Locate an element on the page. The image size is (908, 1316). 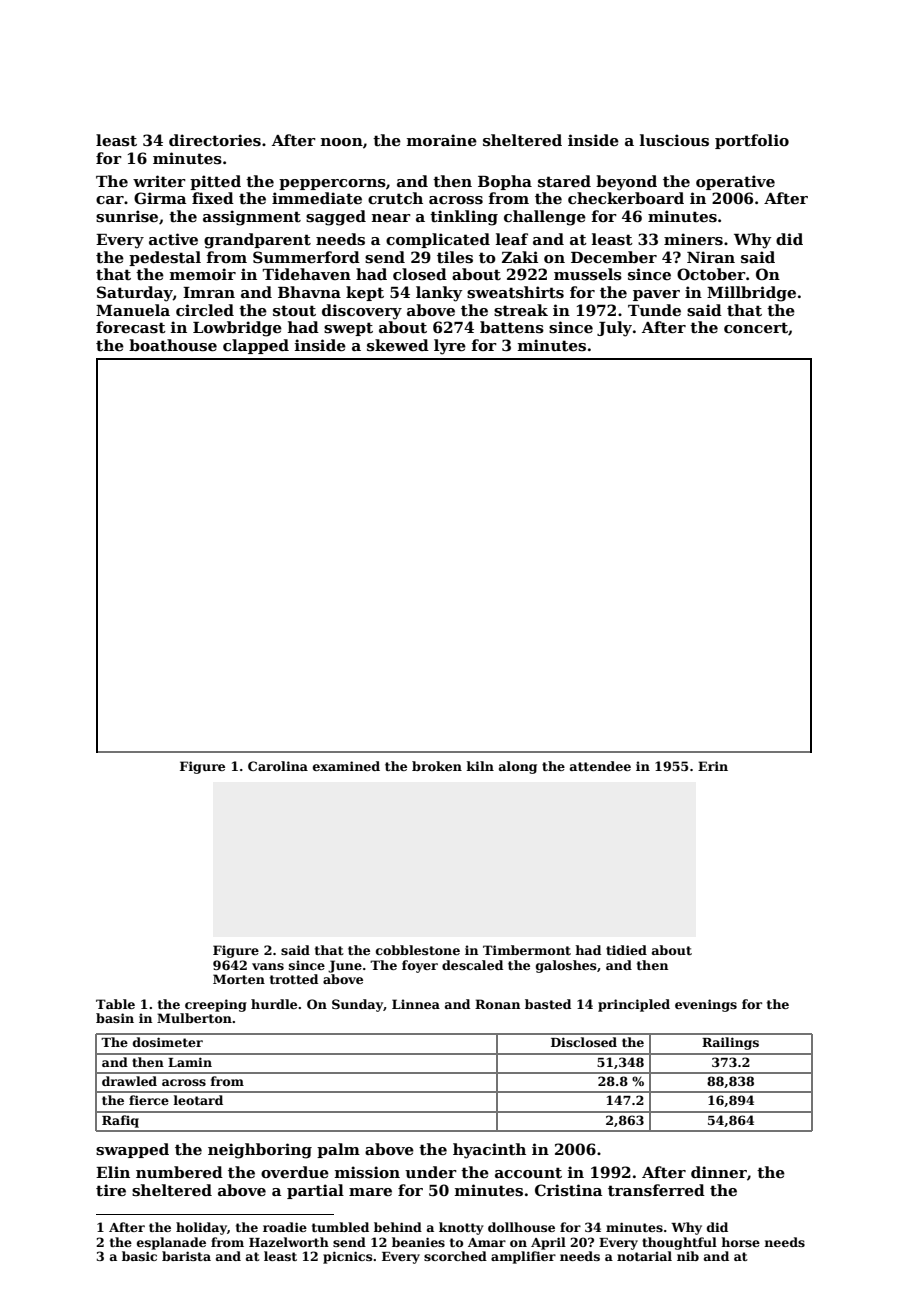
nib is located at coordinates (688, 1256).
